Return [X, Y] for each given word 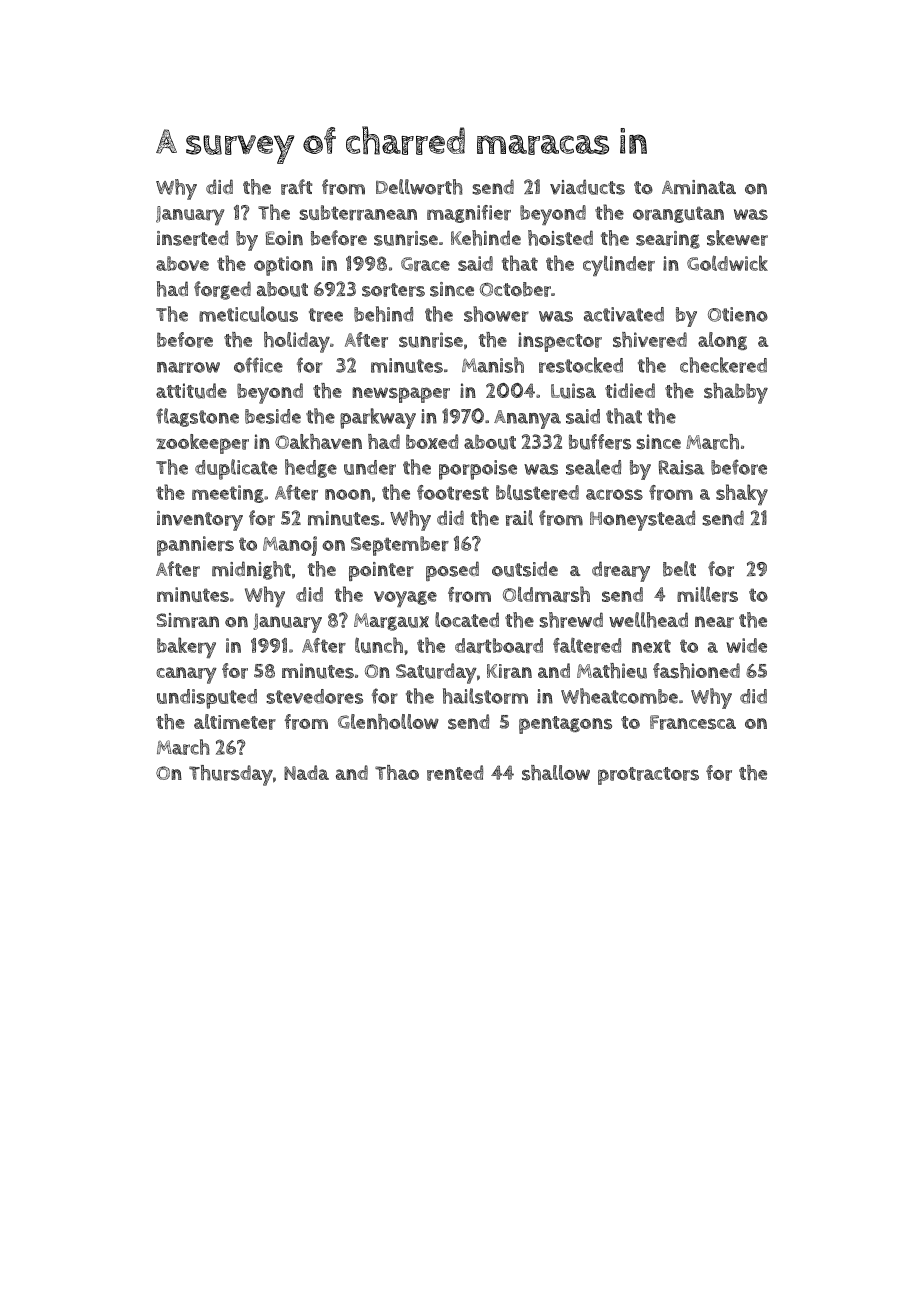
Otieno [738, 314]
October [515, 289]
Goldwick [727, 263]
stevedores [314, 696]
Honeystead [642, 520]
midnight [251, 570]
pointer [381, 571]
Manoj [290, 546]
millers [707, 594]
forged [222, 290]
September [400, 546]
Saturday [436, 673]
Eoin [284, 238]
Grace [425, 264]
